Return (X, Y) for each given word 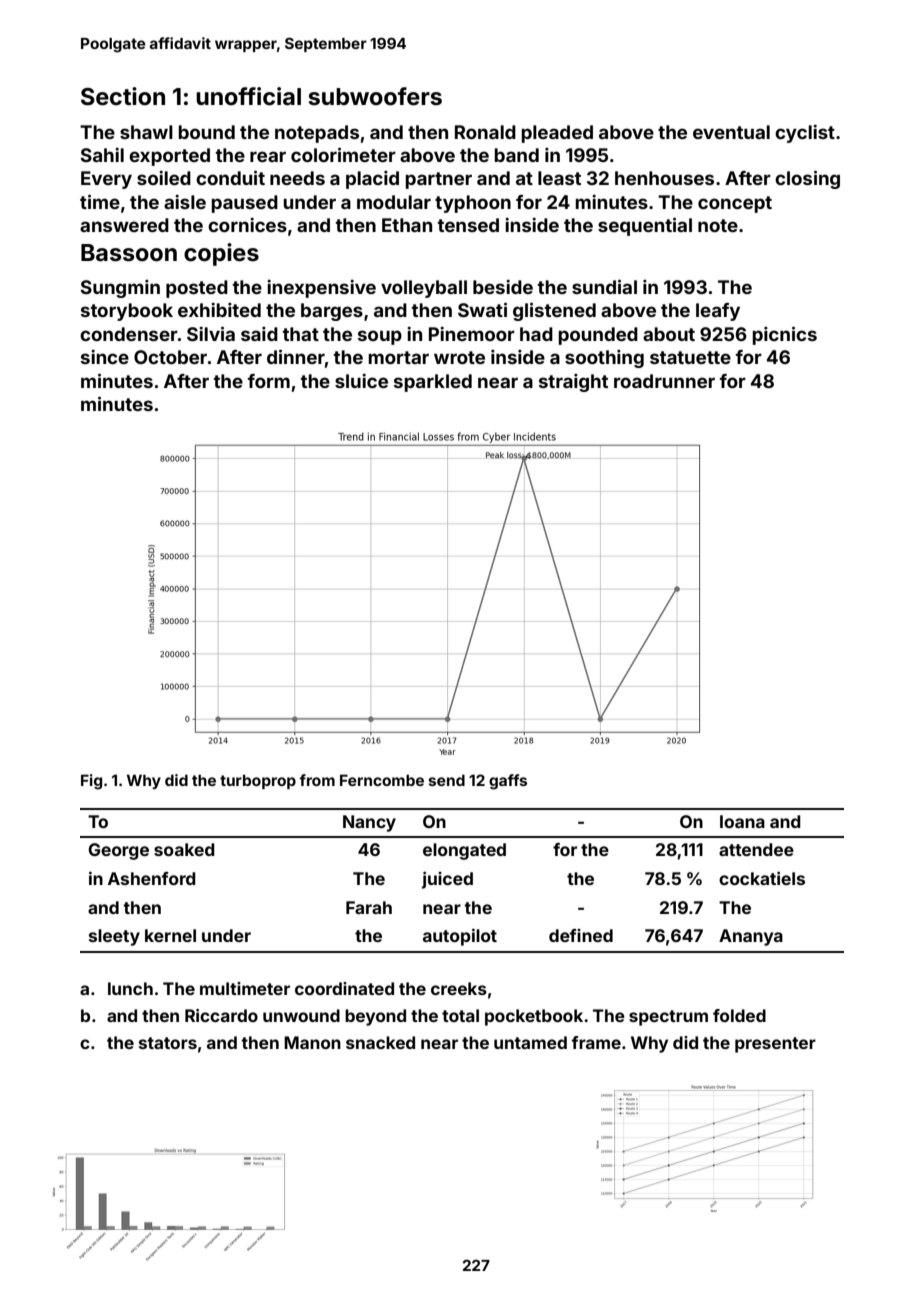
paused (244, 204)
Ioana (742, 821)
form (269, 381)
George (118, 851)
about (669, 334)
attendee (756, 849)
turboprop (258, 781)
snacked (380, 1042)
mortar (398, 357)
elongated (464, 851)
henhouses (664, 178)
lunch (130, 988)
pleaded (557, 134)
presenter (775, 1045)
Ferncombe (382, 780)
